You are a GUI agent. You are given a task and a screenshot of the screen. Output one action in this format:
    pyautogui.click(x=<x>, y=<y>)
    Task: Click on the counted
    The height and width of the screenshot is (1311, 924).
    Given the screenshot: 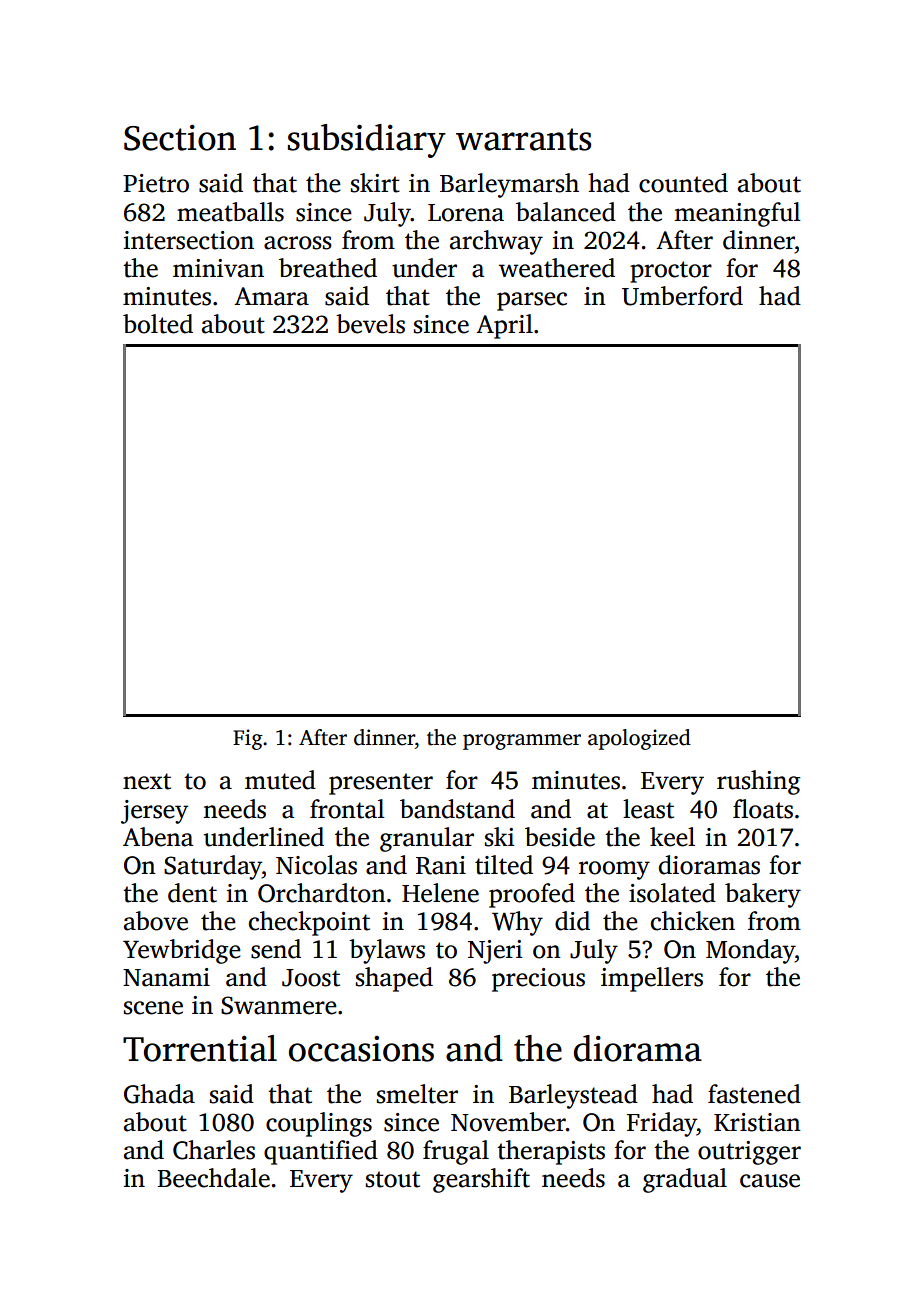 What is the action you would take?
    pyautogui.click(x=683, y=183)
